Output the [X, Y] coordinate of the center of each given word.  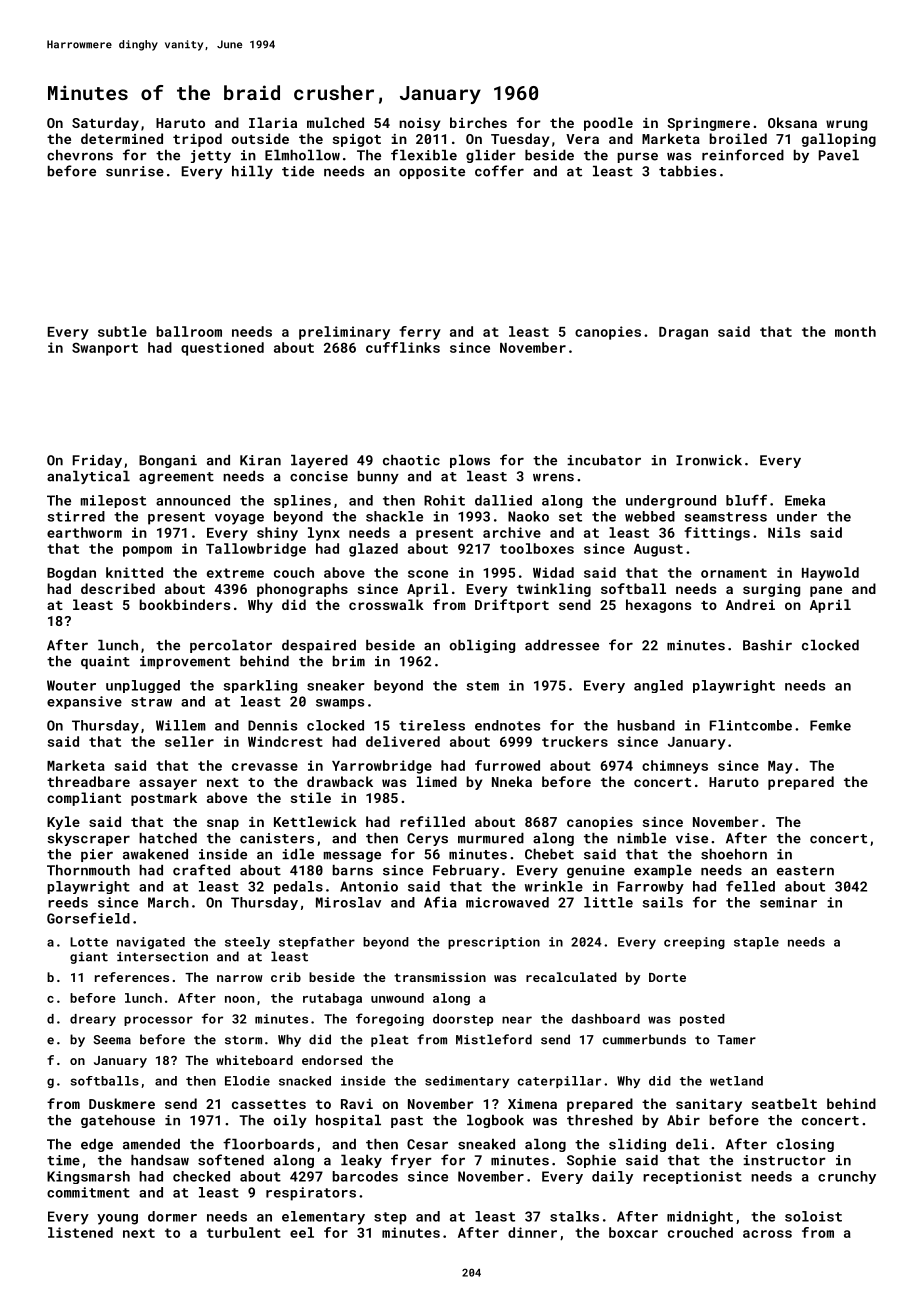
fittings [717, 534]
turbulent [244, 1232]
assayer [168, 784]
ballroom [189, 331]
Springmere [708, 124]
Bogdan [71, 574]
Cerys [427, 839]
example [663, 871]
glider [491, 156]
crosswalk [386, 604]
